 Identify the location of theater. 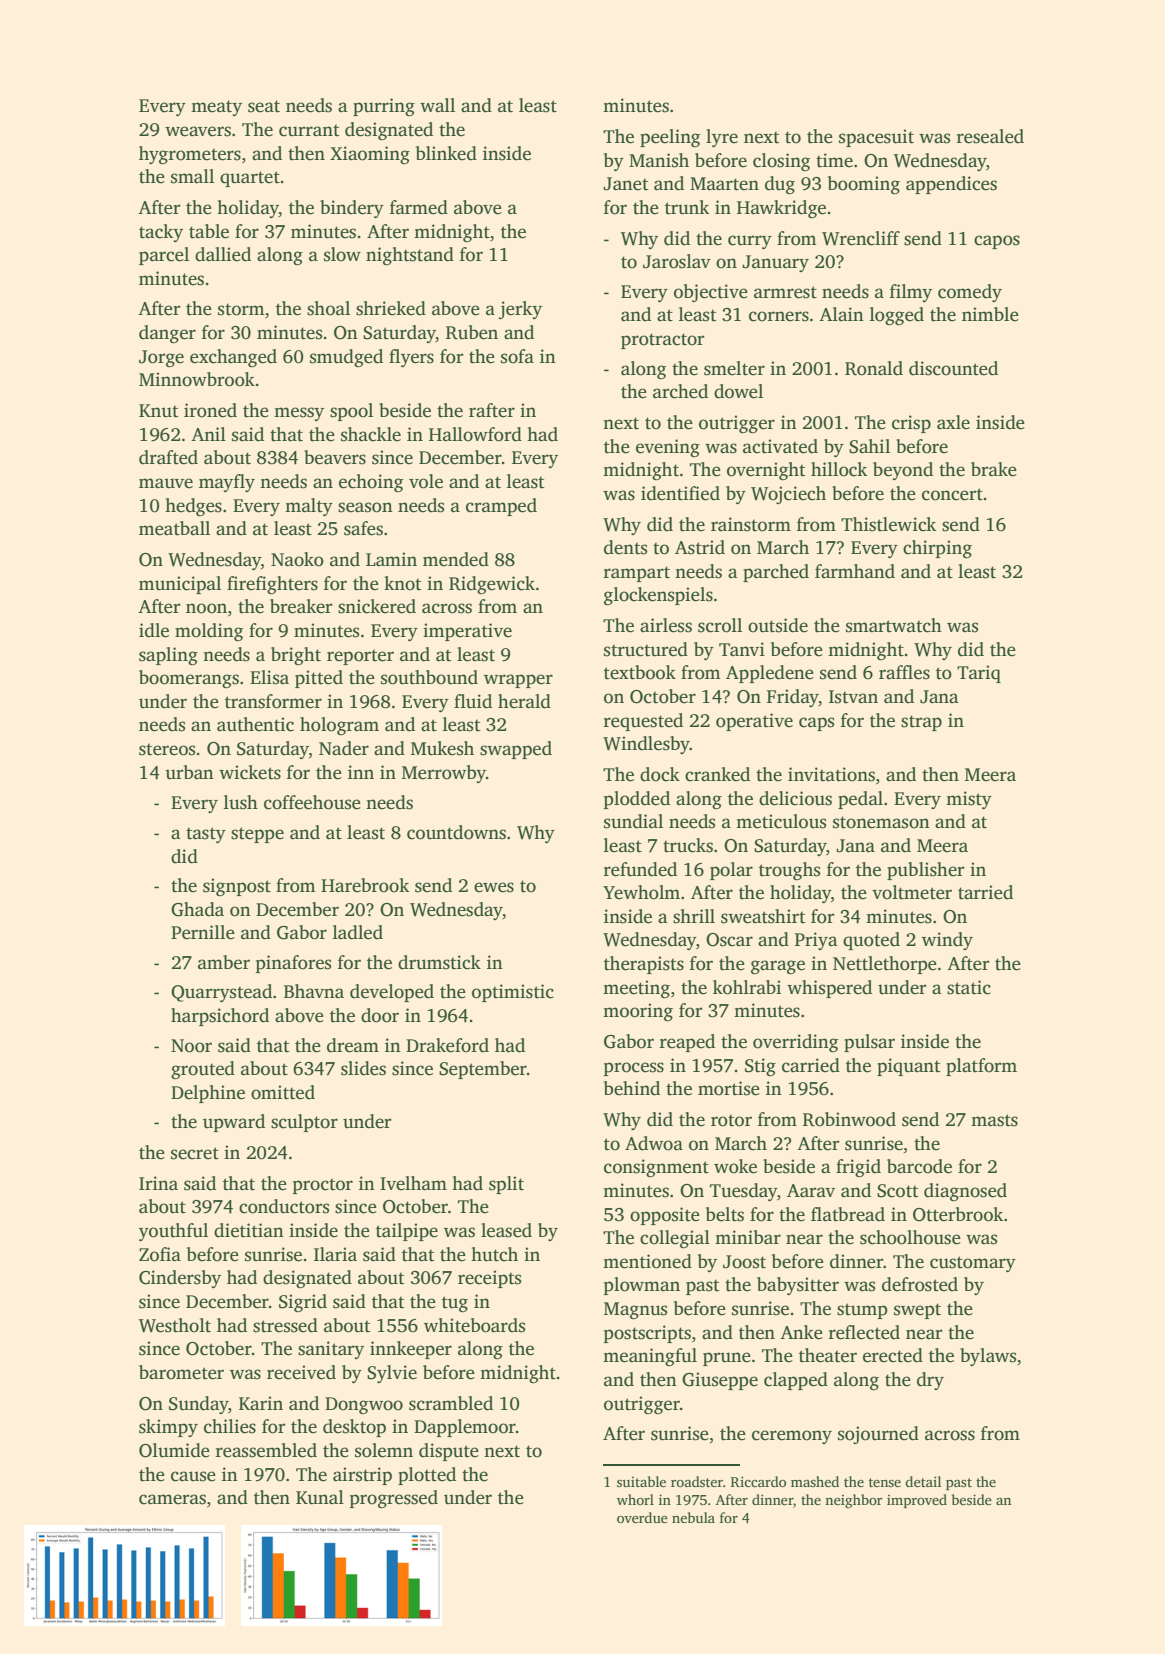
(828, 1355).
